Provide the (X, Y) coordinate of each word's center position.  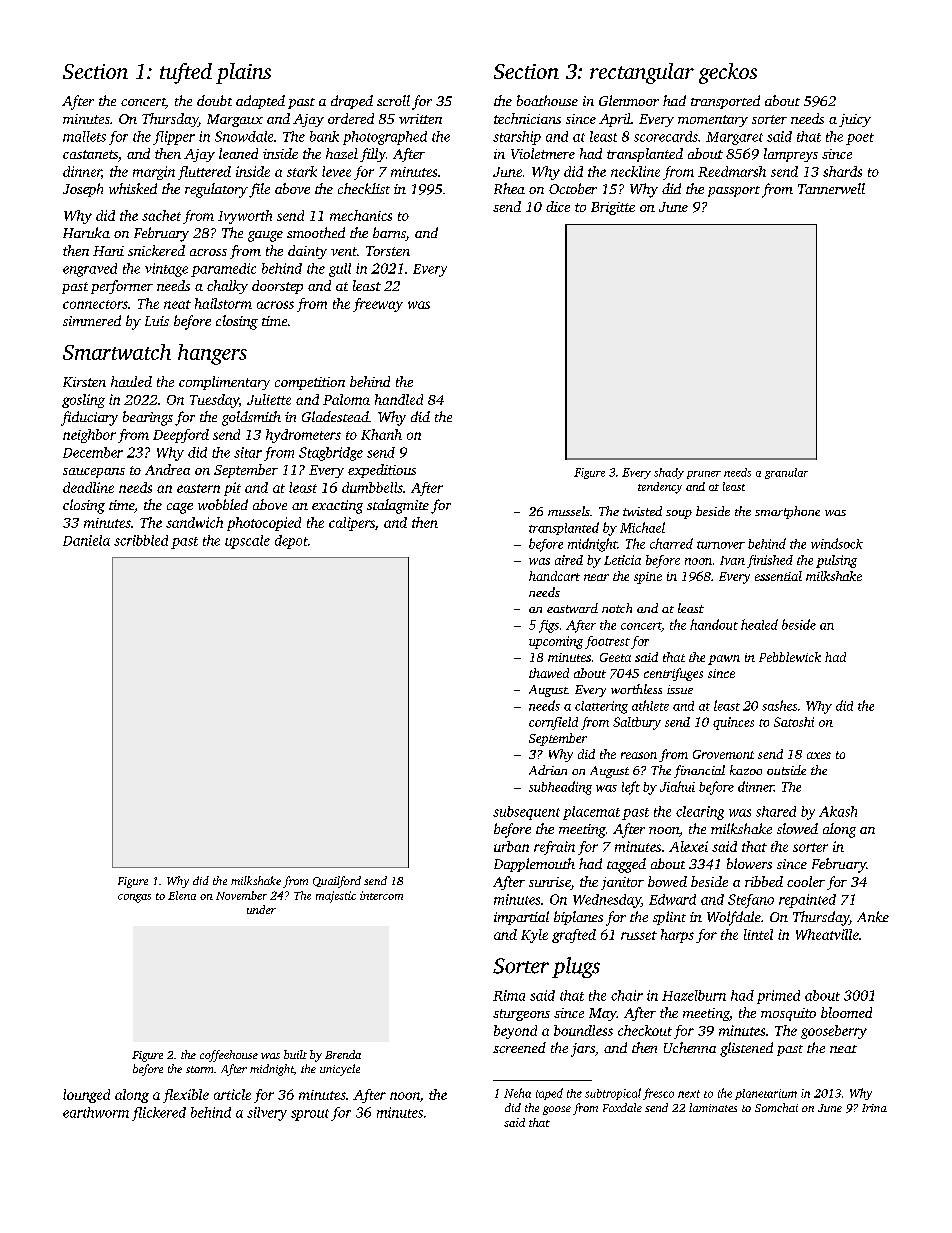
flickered (159, 1114)
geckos (728, 73)
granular (786, 473)
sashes (779, 705)
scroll (393, 100)
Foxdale (622, 1107)
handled (399, 399)
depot (291, 542)
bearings (148, 418)
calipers (352, 524)
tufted (186, 73)
